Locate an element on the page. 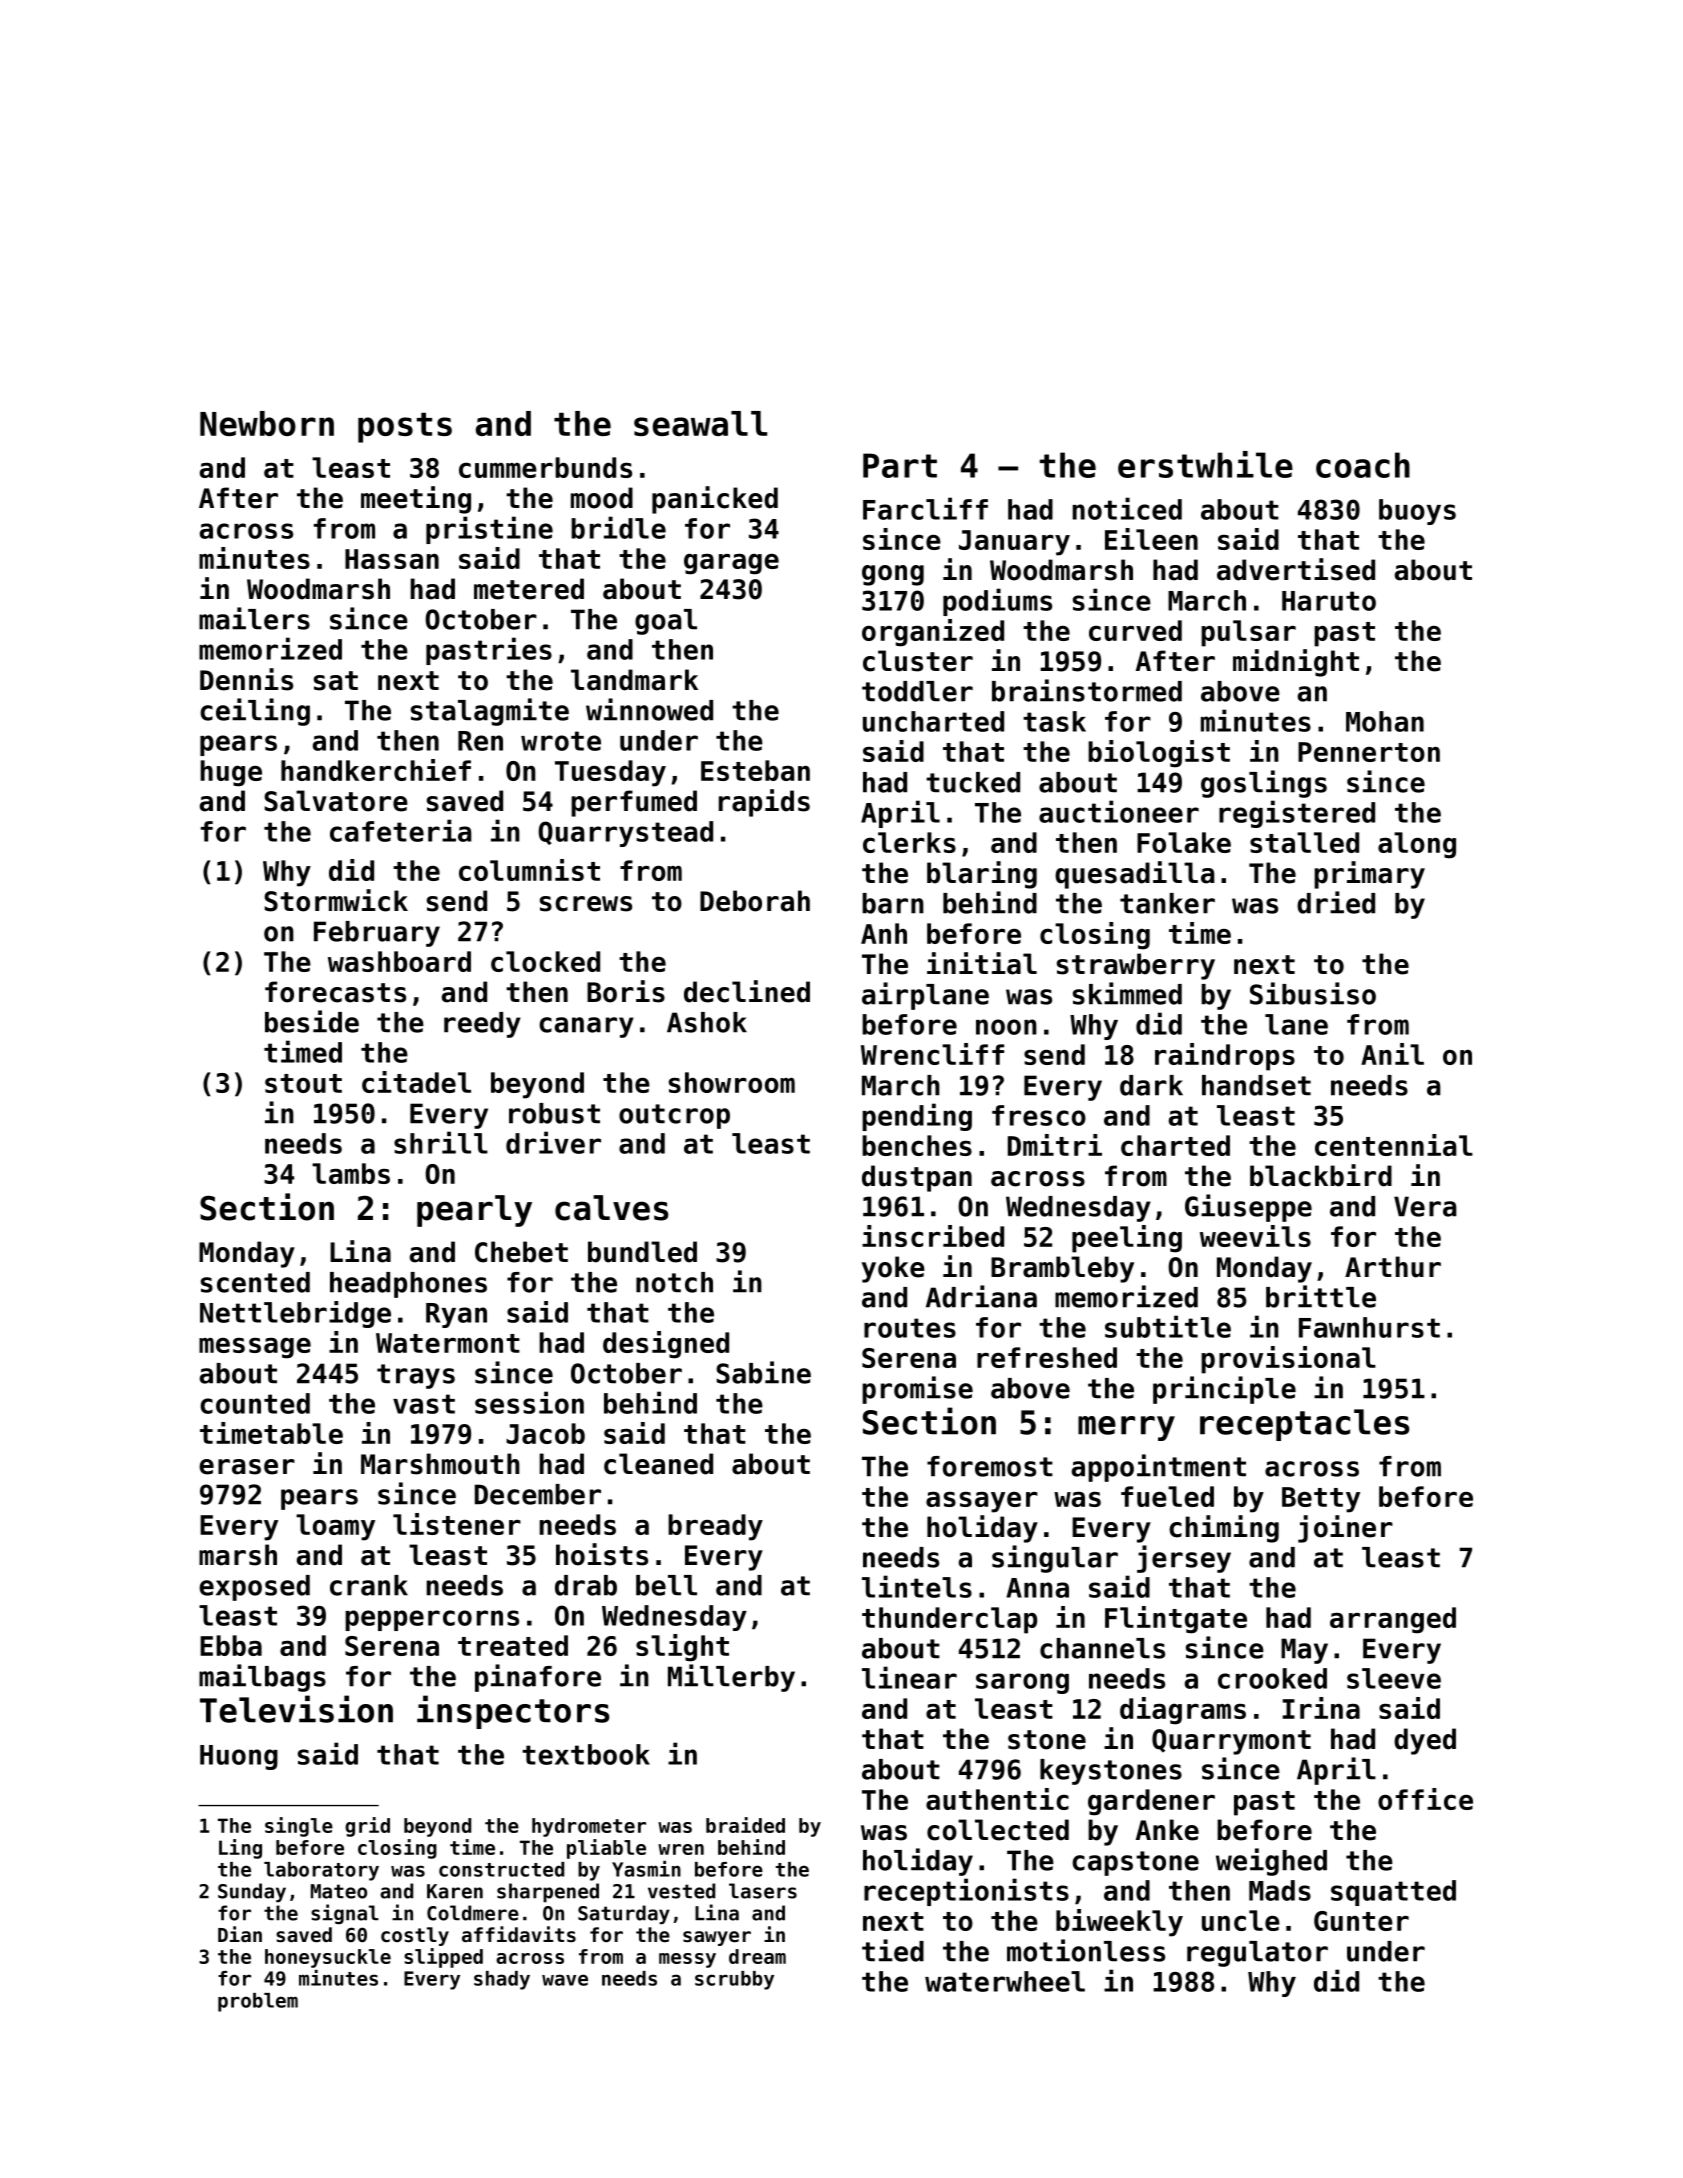  coach is located at coordinates (1363, 465).
